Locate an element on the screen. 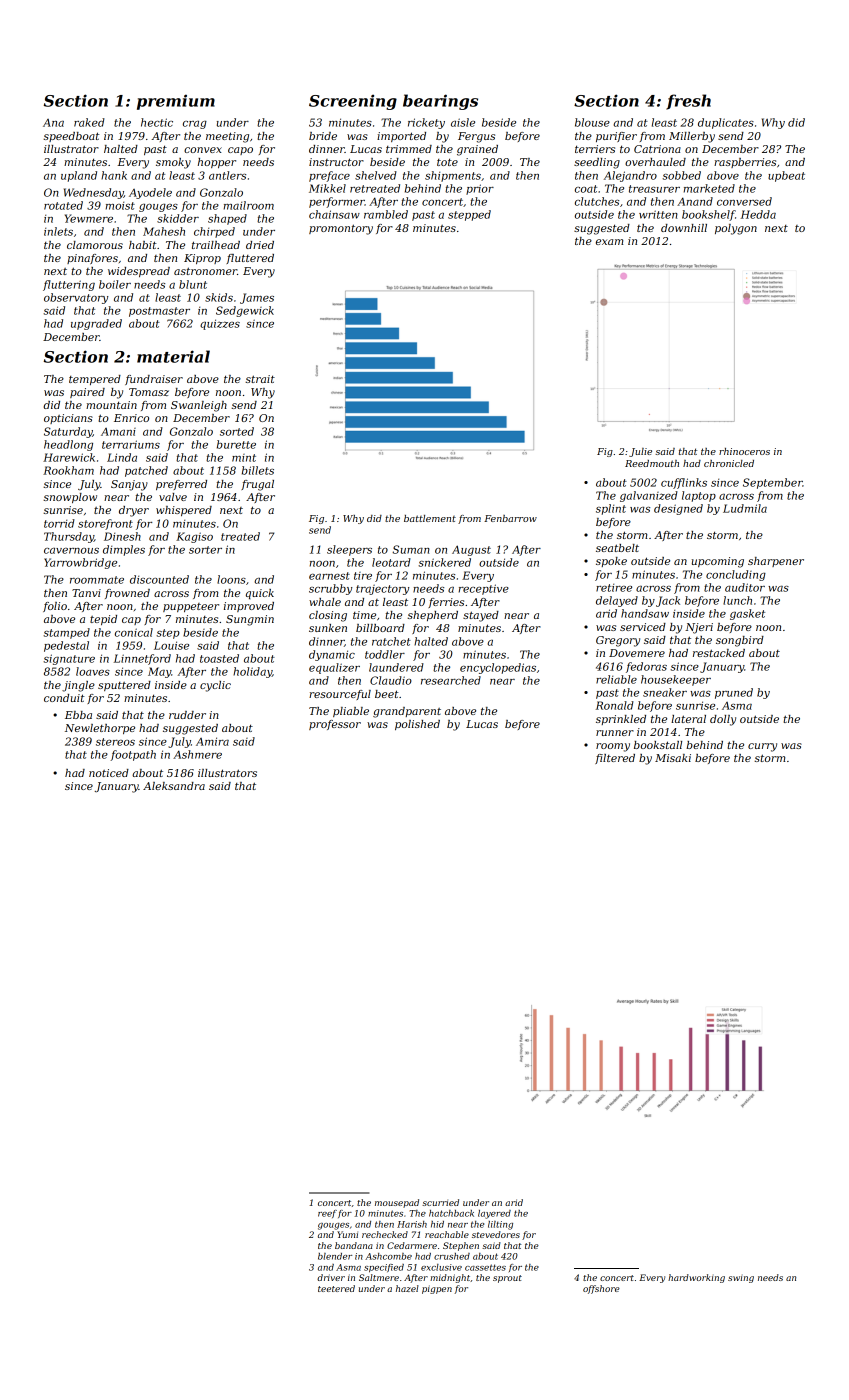  rambled is located at coordinates (386, 214).
